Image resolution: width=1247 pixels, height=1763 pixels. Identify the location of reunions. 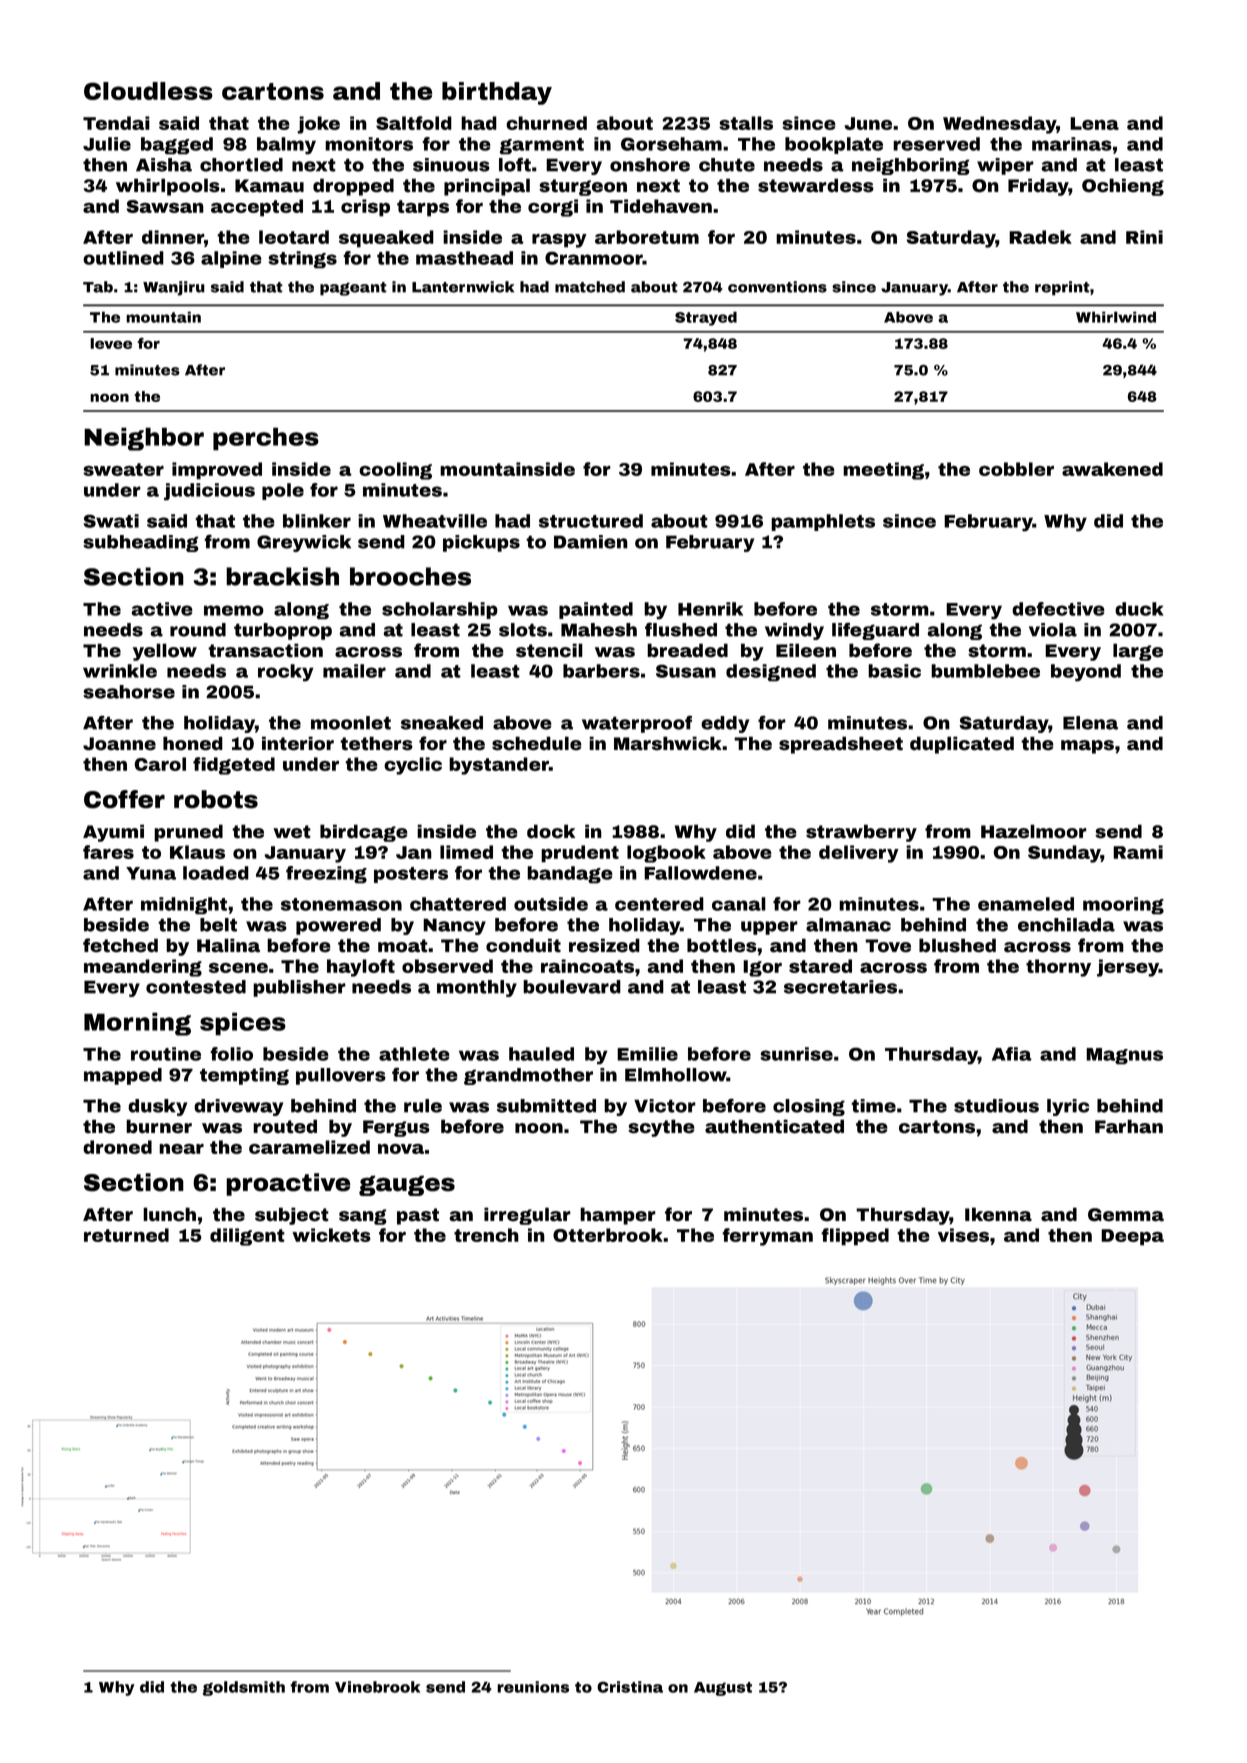
(533, 1687).
